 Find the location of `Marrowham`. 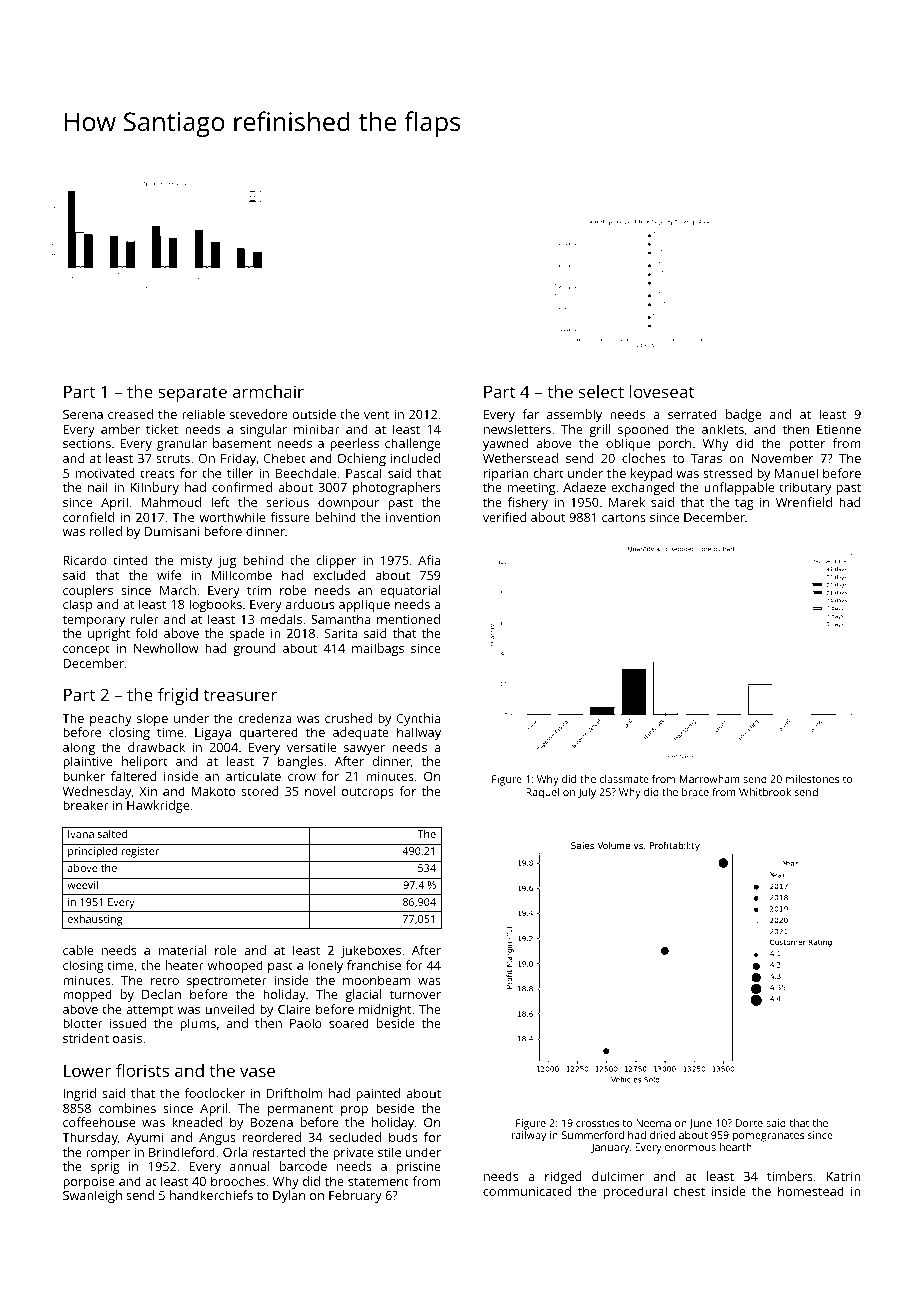

Marrowham is located at coordinates (710, 779).
